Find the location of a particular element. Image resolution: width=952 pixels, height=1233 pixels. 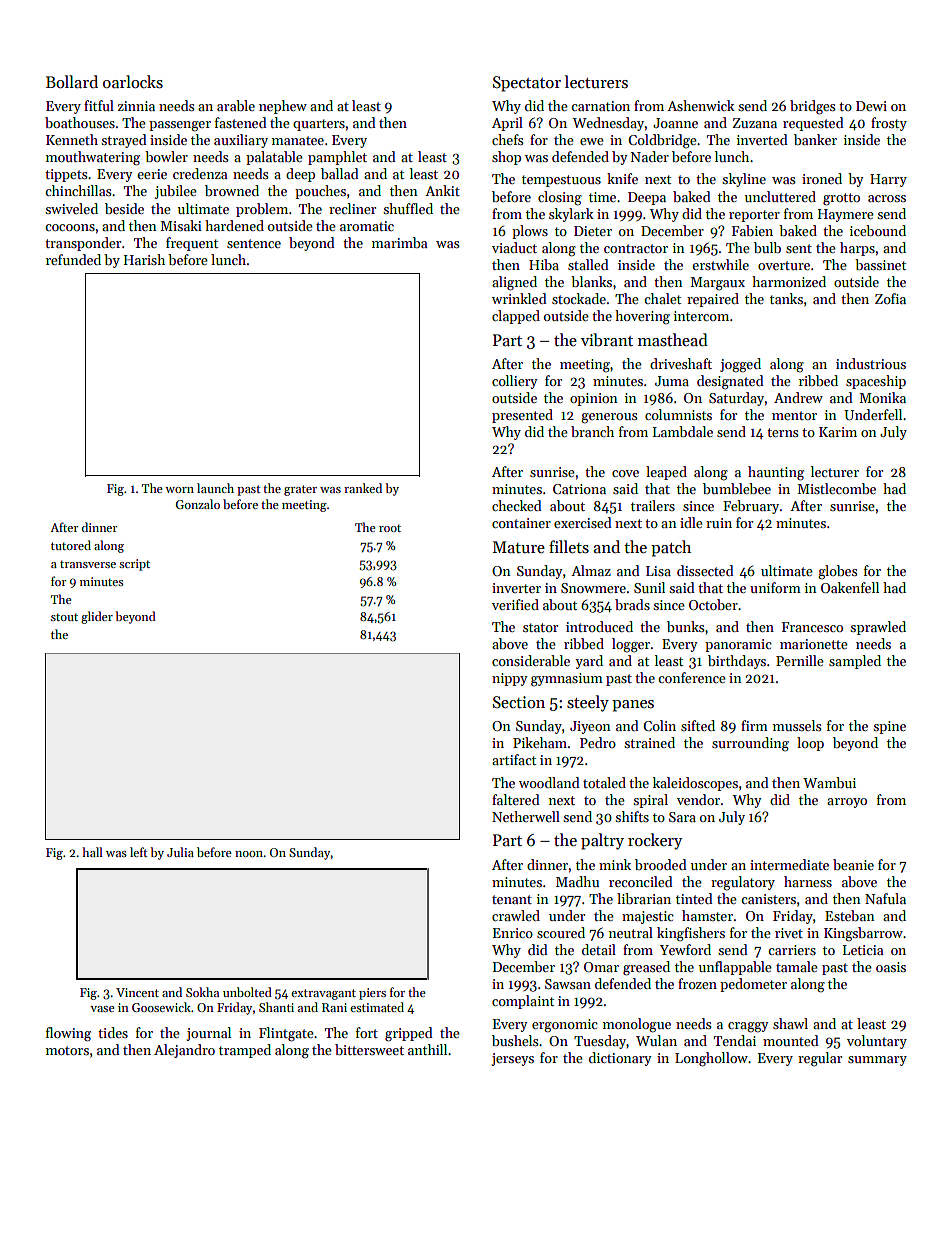

carnation is located at coordinates (600, 106).
